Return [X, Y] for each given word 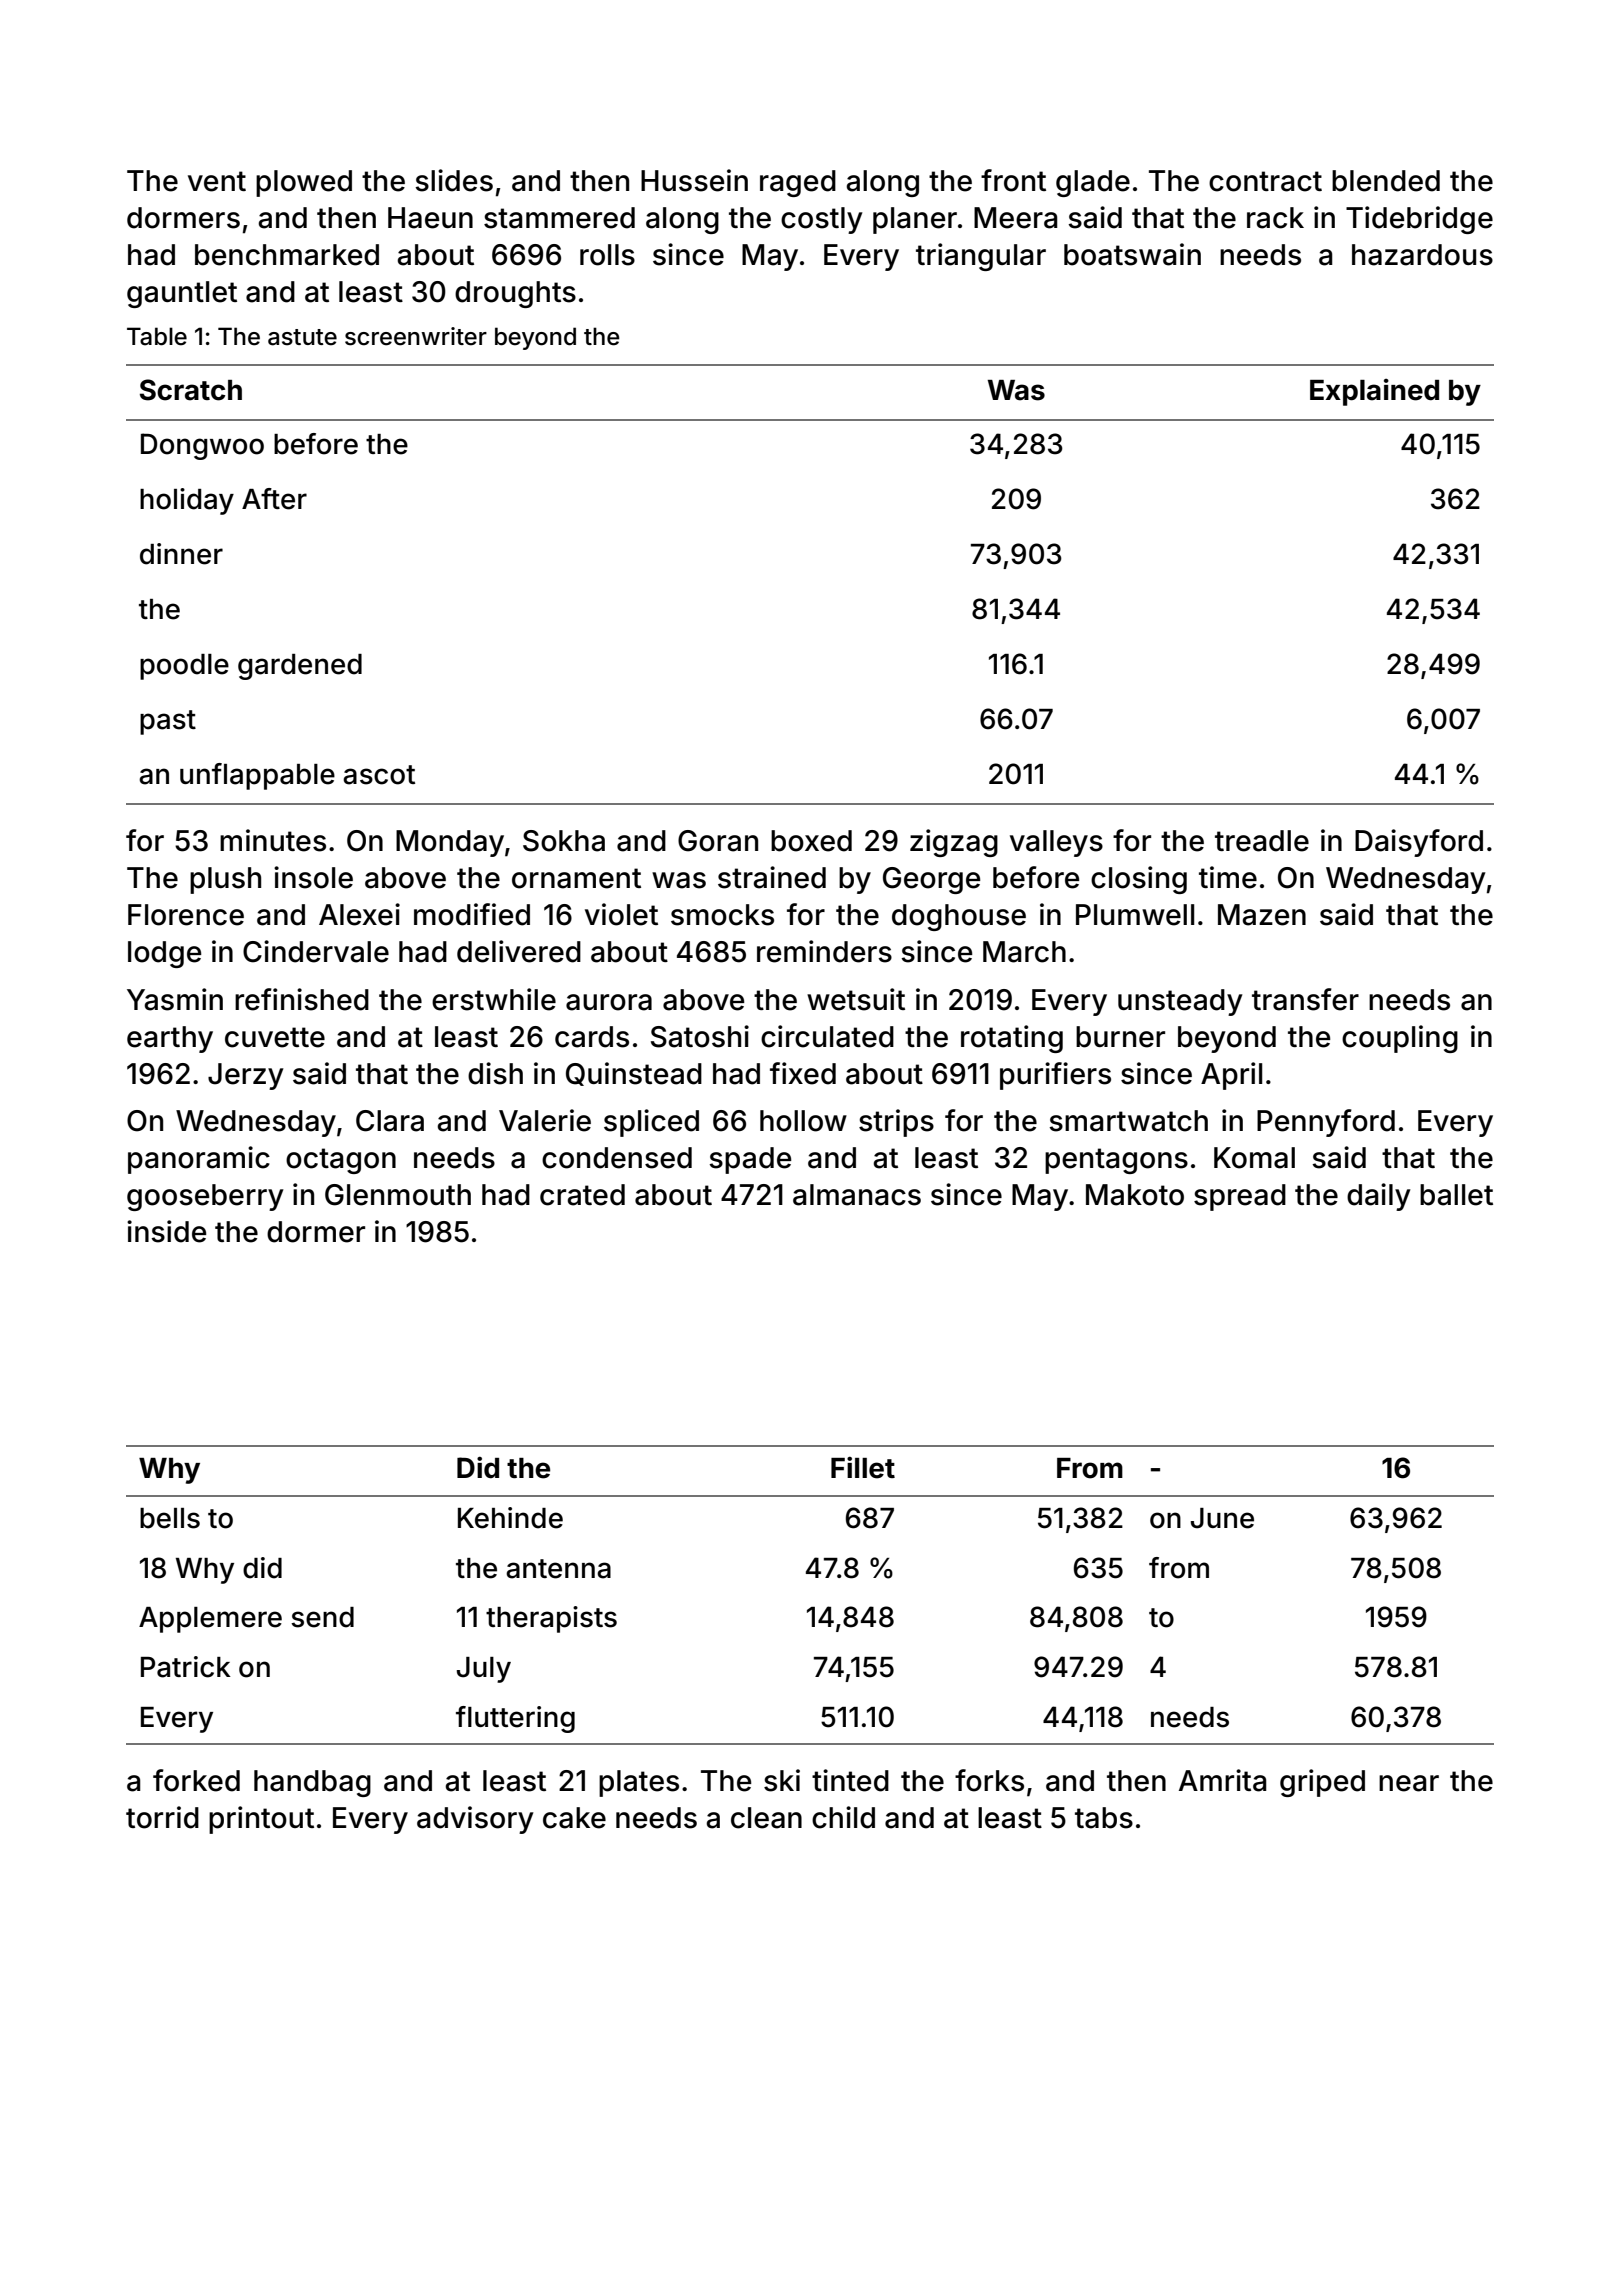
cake [574, 1818]
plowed [304, 183]
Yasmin [175, 999]
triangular [981, 257]
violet [621, 914]
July [484, 1670]
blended [1386, 181]
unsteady [1180, 1002]
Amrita [1222, 1780]
